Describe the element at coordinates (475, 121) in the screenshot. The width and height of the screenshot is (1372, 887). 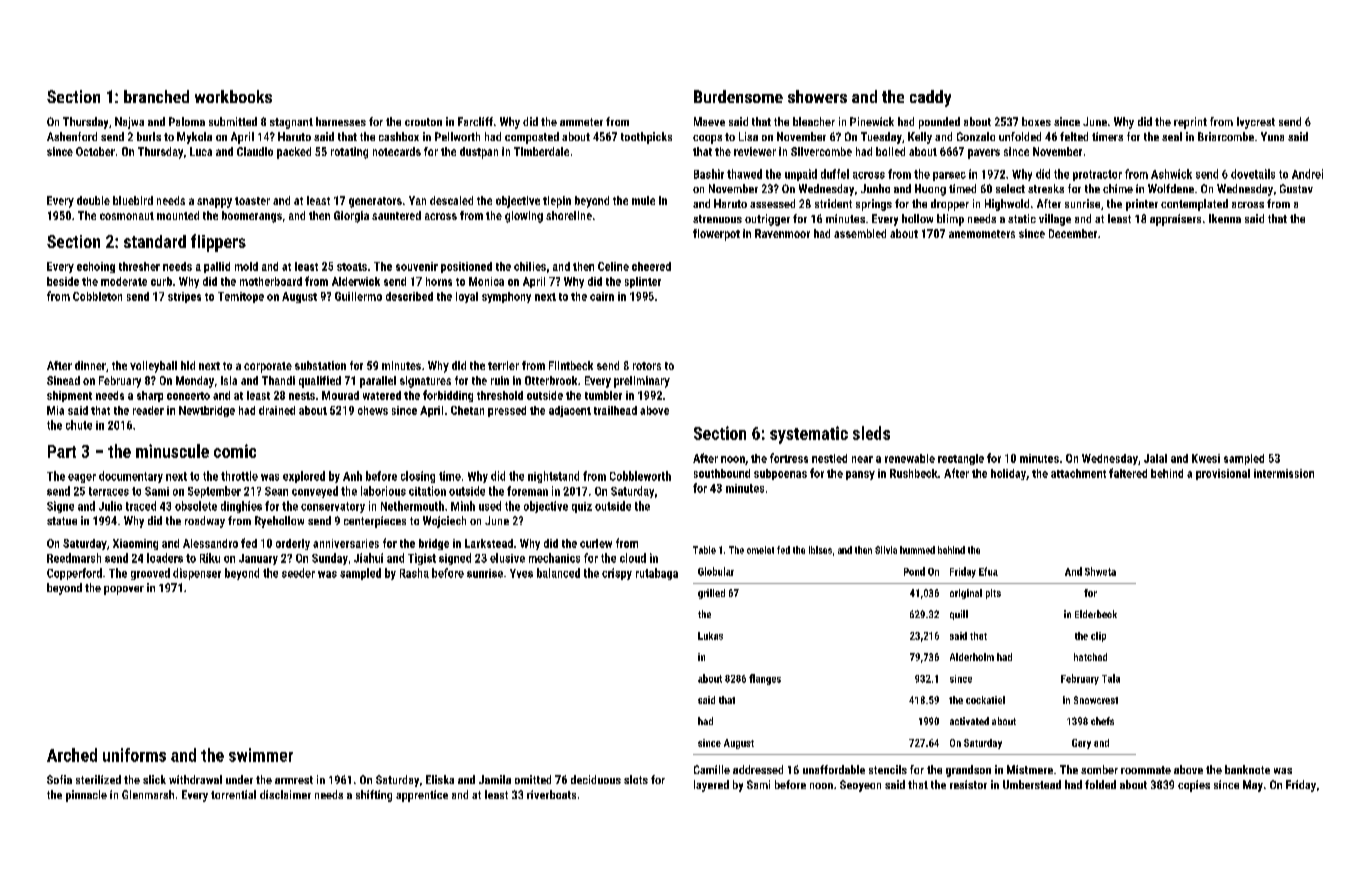
I see `Farcliff` at that location.
